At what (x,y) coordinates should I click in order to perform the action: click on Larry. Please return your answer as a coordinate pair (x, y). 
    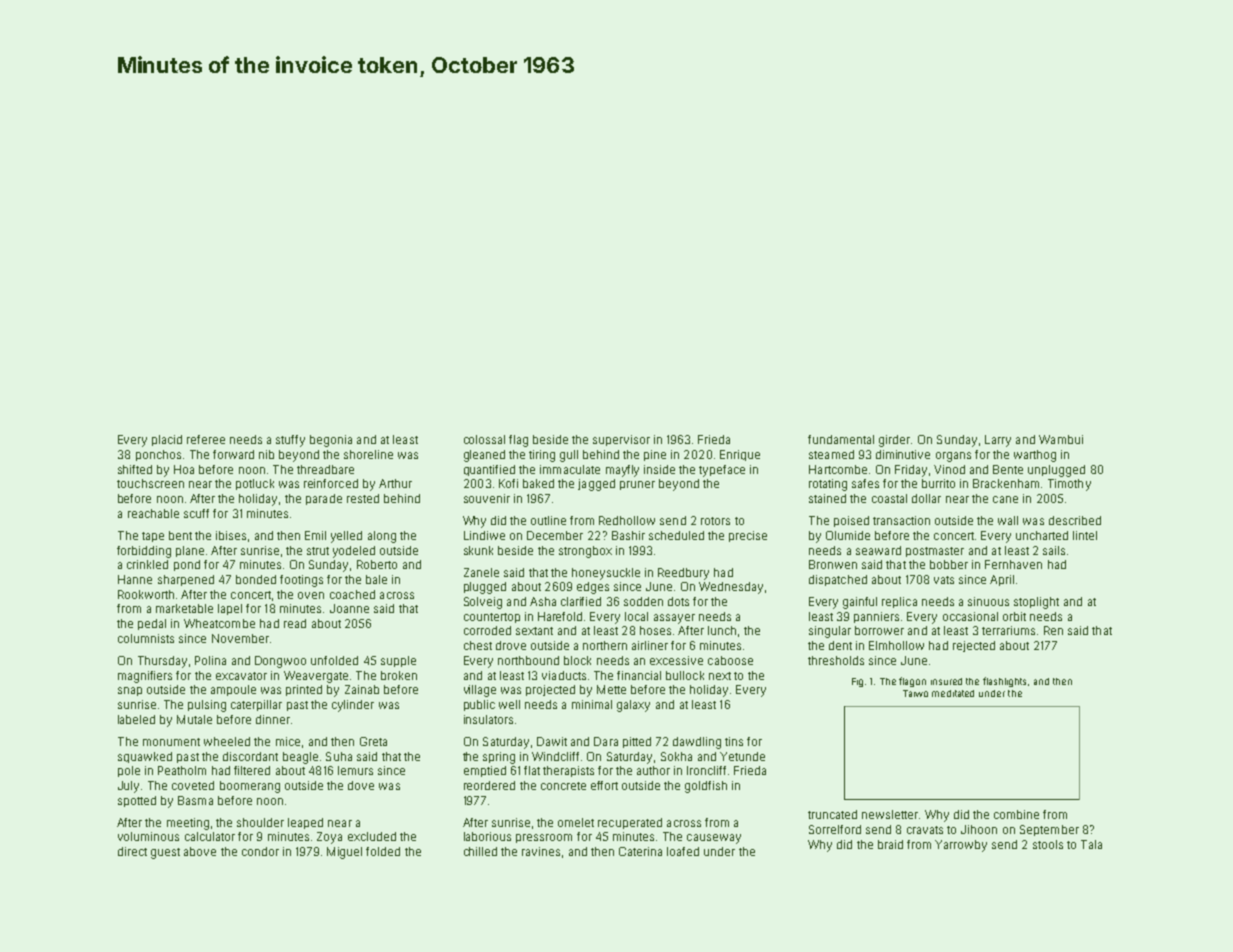
    Looking at the image, I should click on (998, 441).
